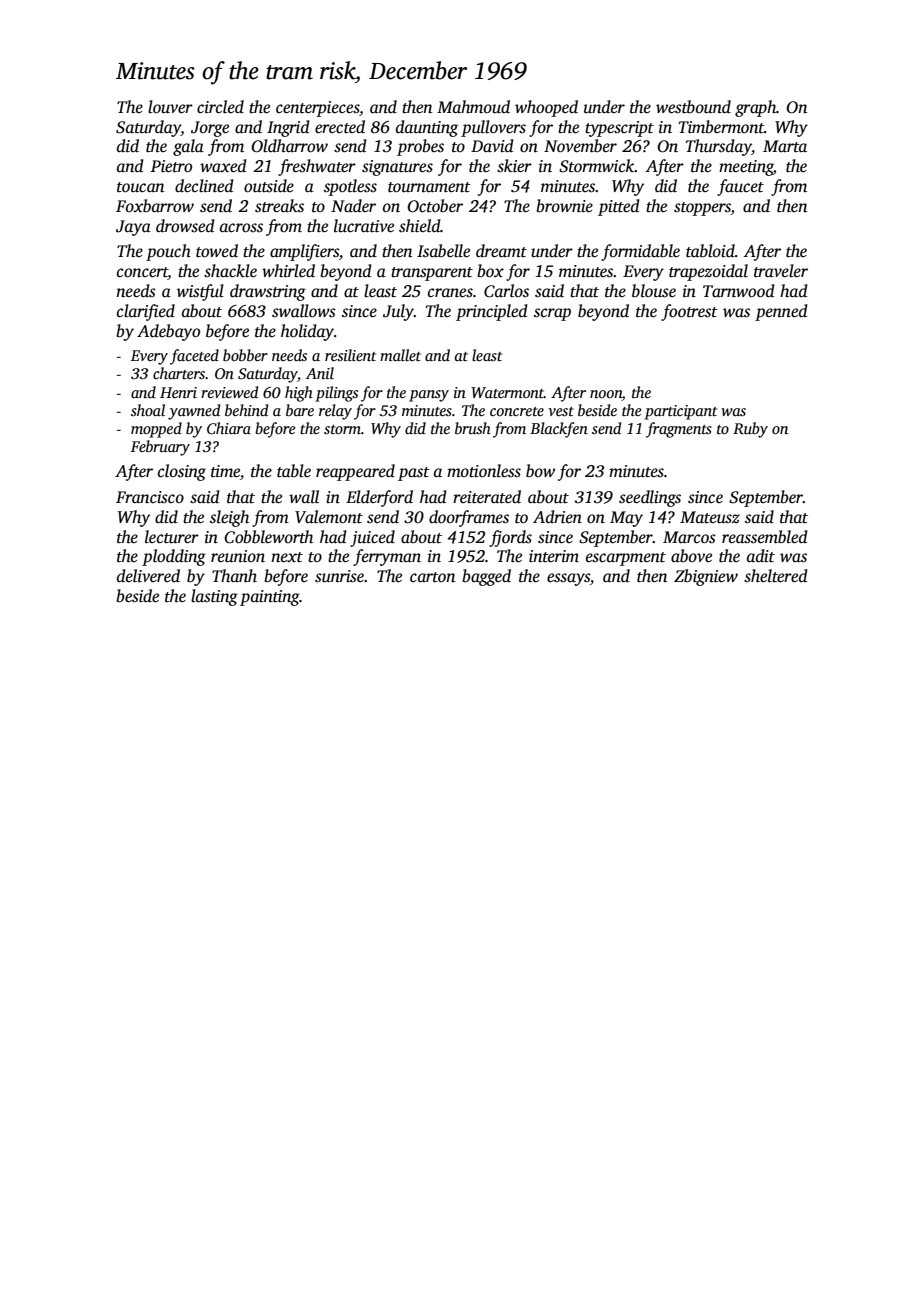 The image size is (924, 1308). I want to click on Zbigniew, so click(706, 577).
